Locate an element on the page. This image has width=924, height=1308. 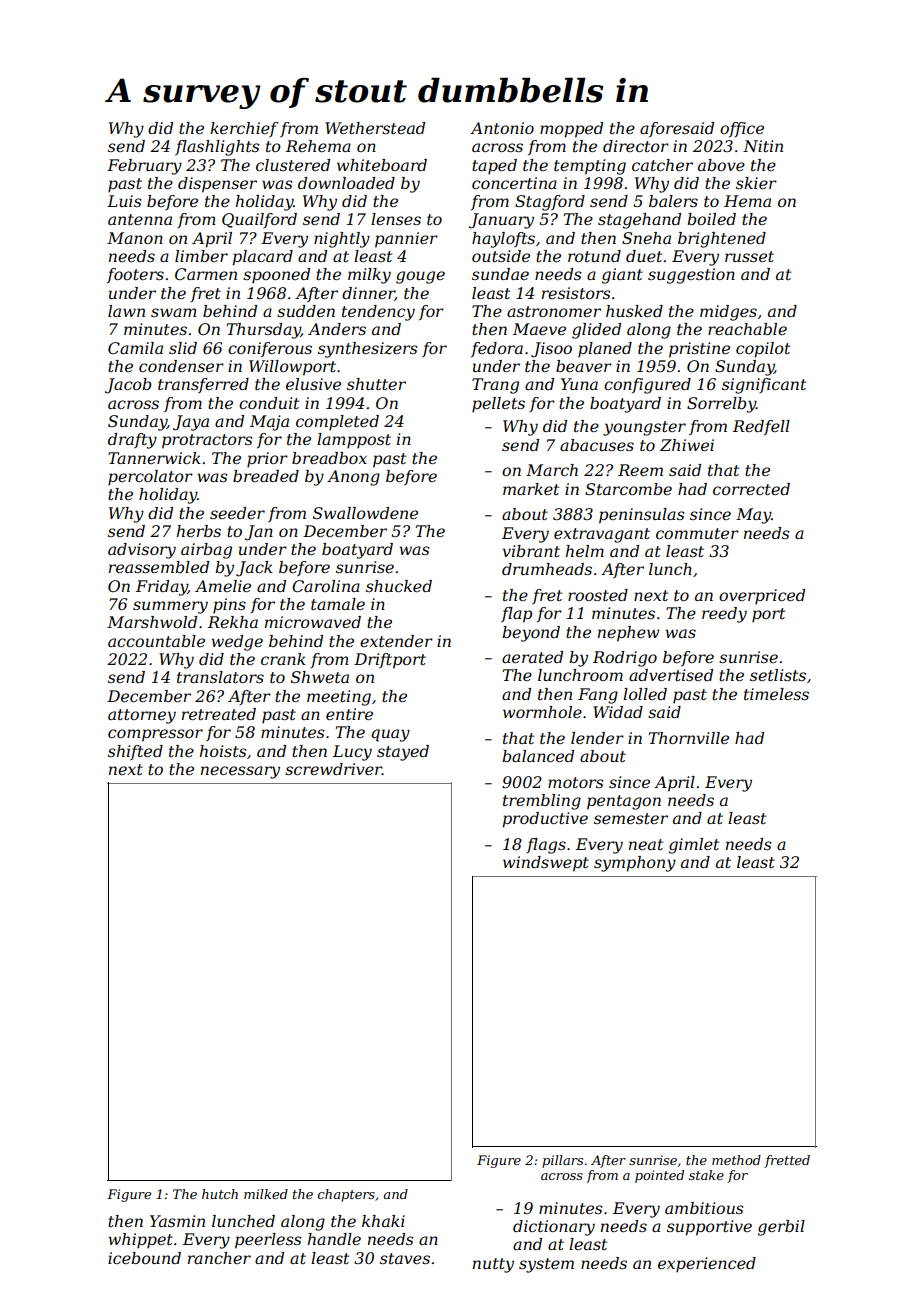
Antonio is located at coordinates (502, 128).
